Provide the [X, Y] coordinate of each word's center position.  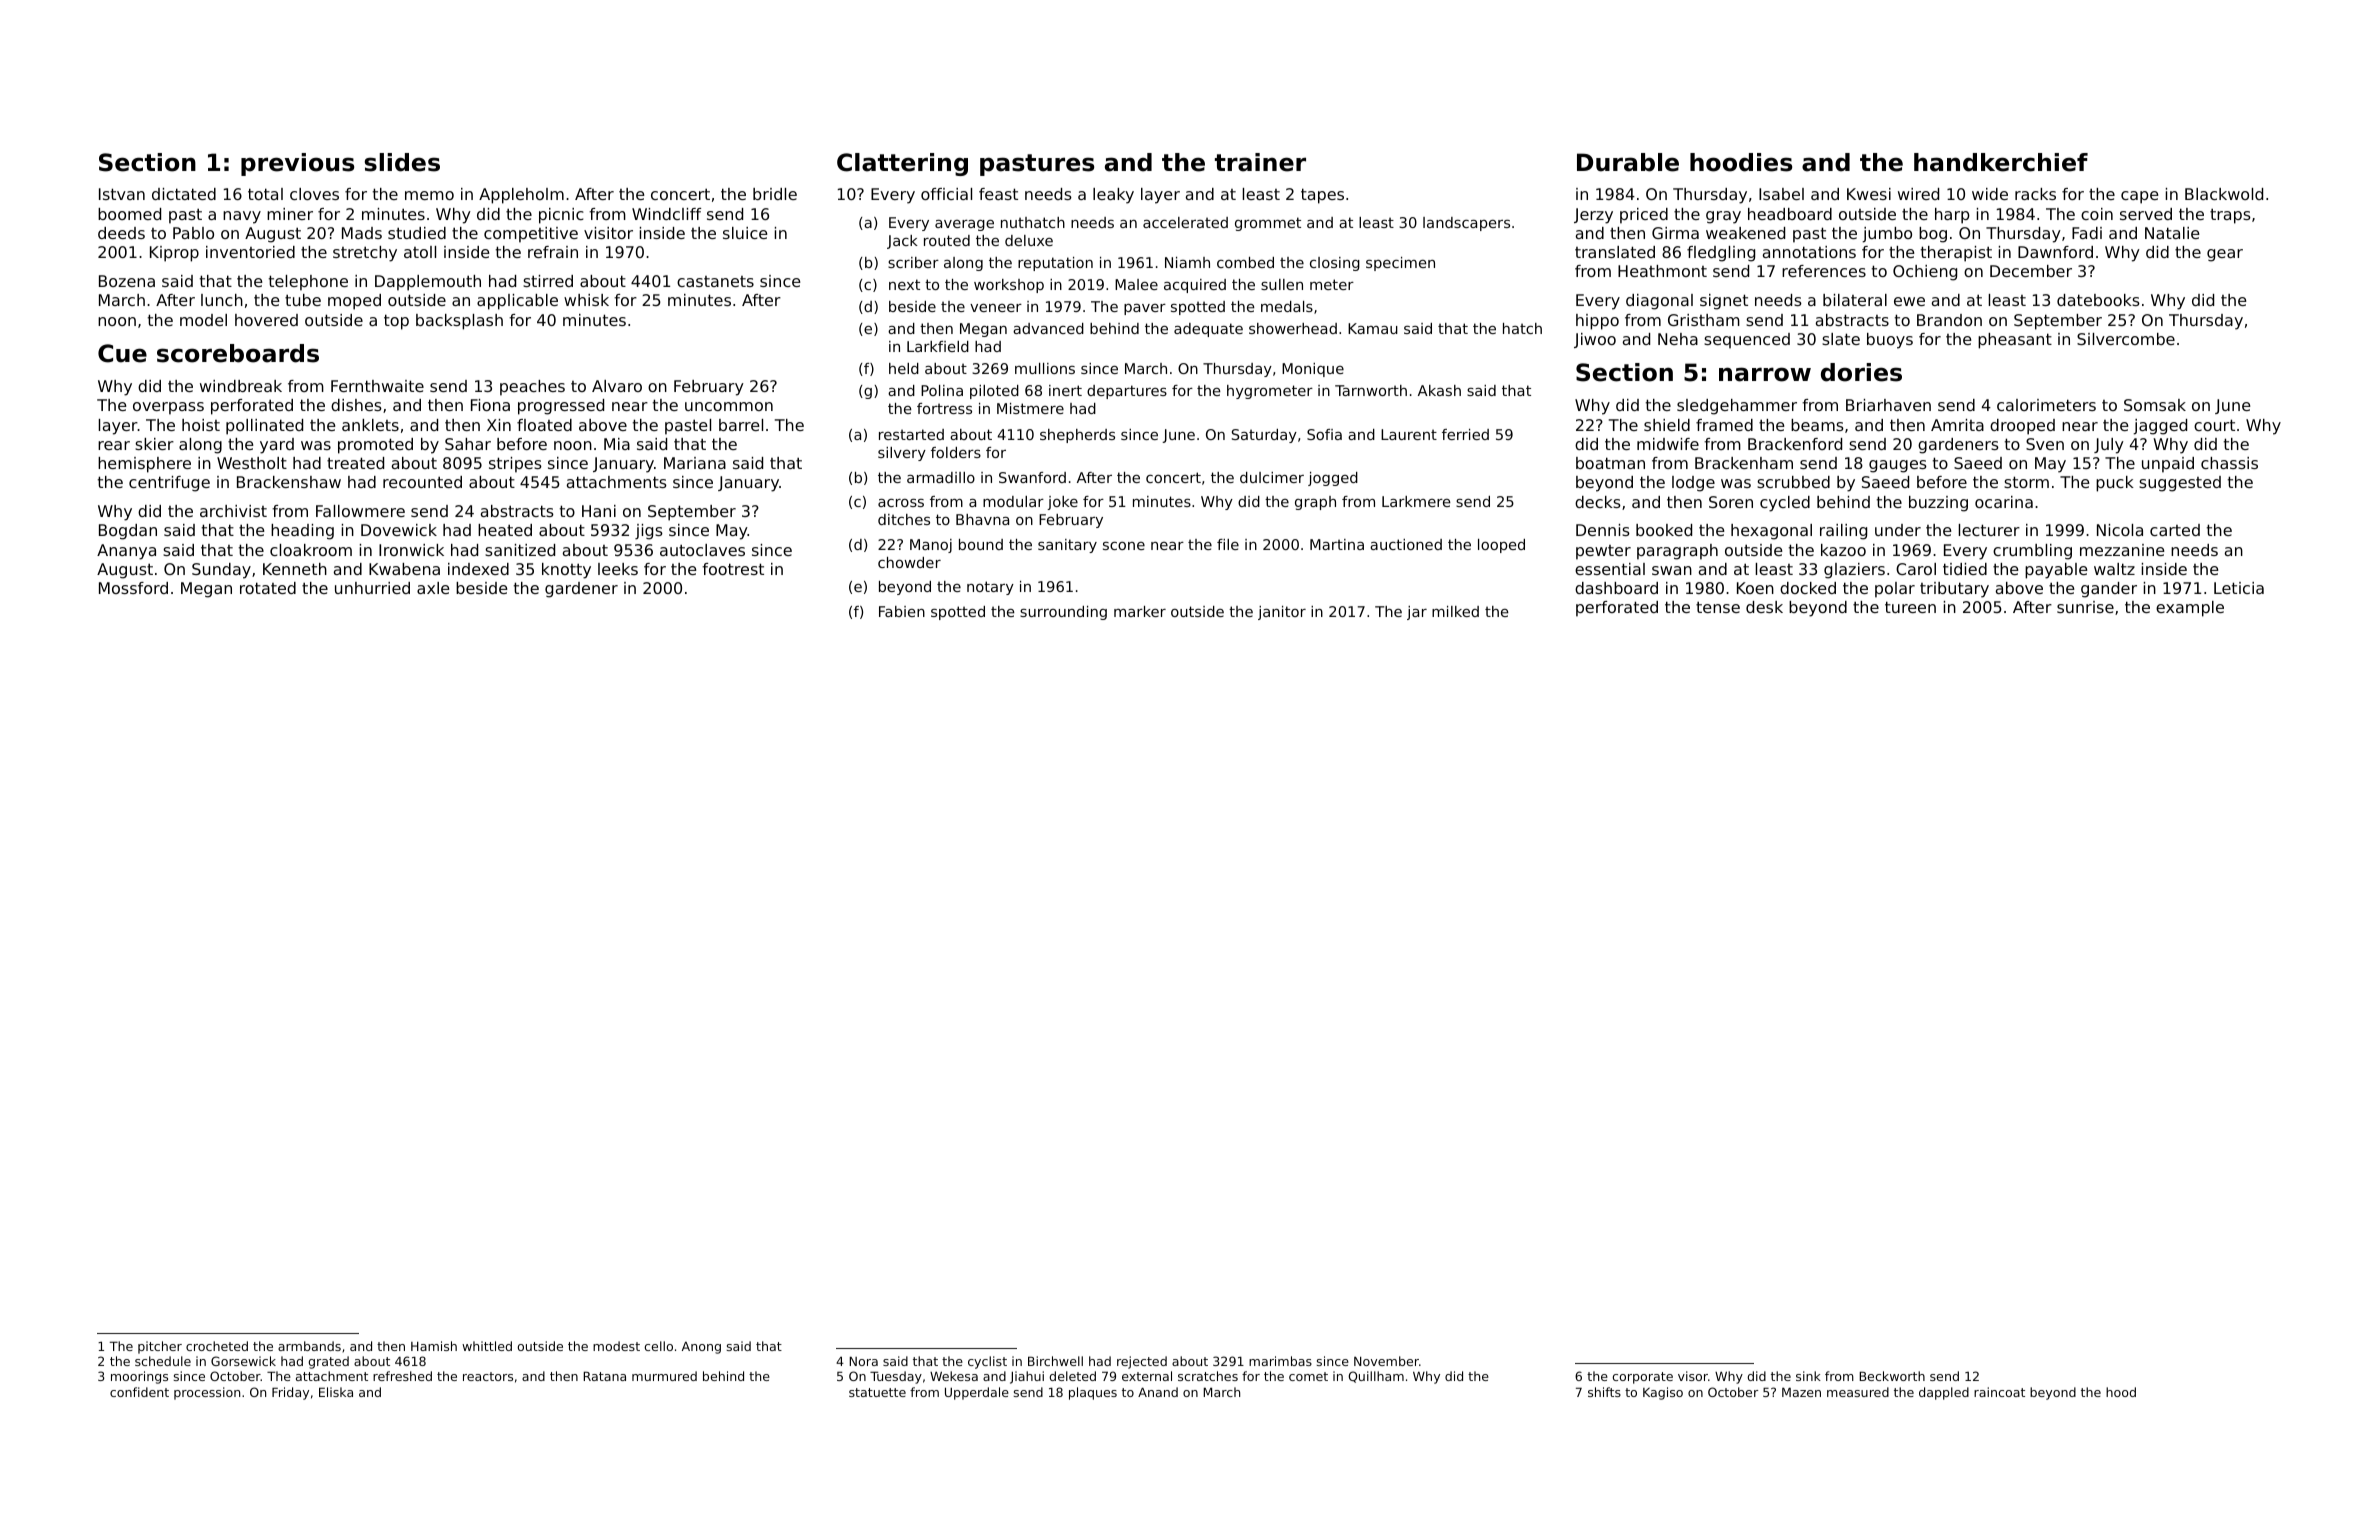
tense [1718, 607]
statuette [877, 1392]
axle [433, 588]
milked [1455, 611]
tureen [1910, 607]
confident [139, 1392]
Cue [122, 353]
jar [1417, 613]
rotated [268, 588]
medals [1287, 306]
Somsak [2155, 405]
